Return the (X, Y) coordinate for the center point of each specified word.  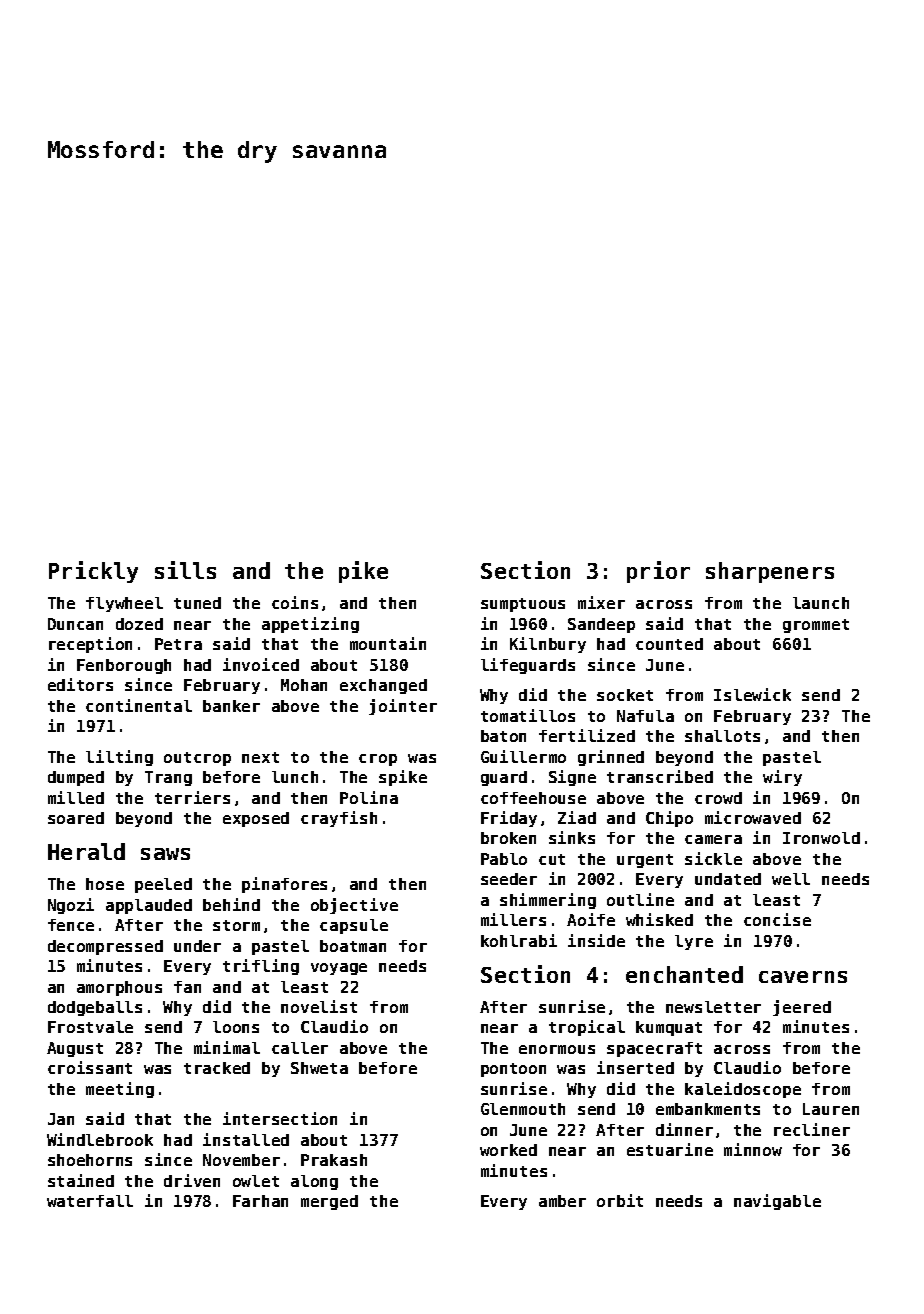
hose (105, 884)
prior (658, 572)
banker (231, 706)
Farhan (260, 1201)
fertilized (587, 735)
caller (300, 1048)
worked (508, 1150)
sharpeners (770, 572)
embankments (708, 1109)
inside (596, 940)
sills (185, 570)
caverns (803, 977)
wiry (782, 778)
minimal (227, 1047)
